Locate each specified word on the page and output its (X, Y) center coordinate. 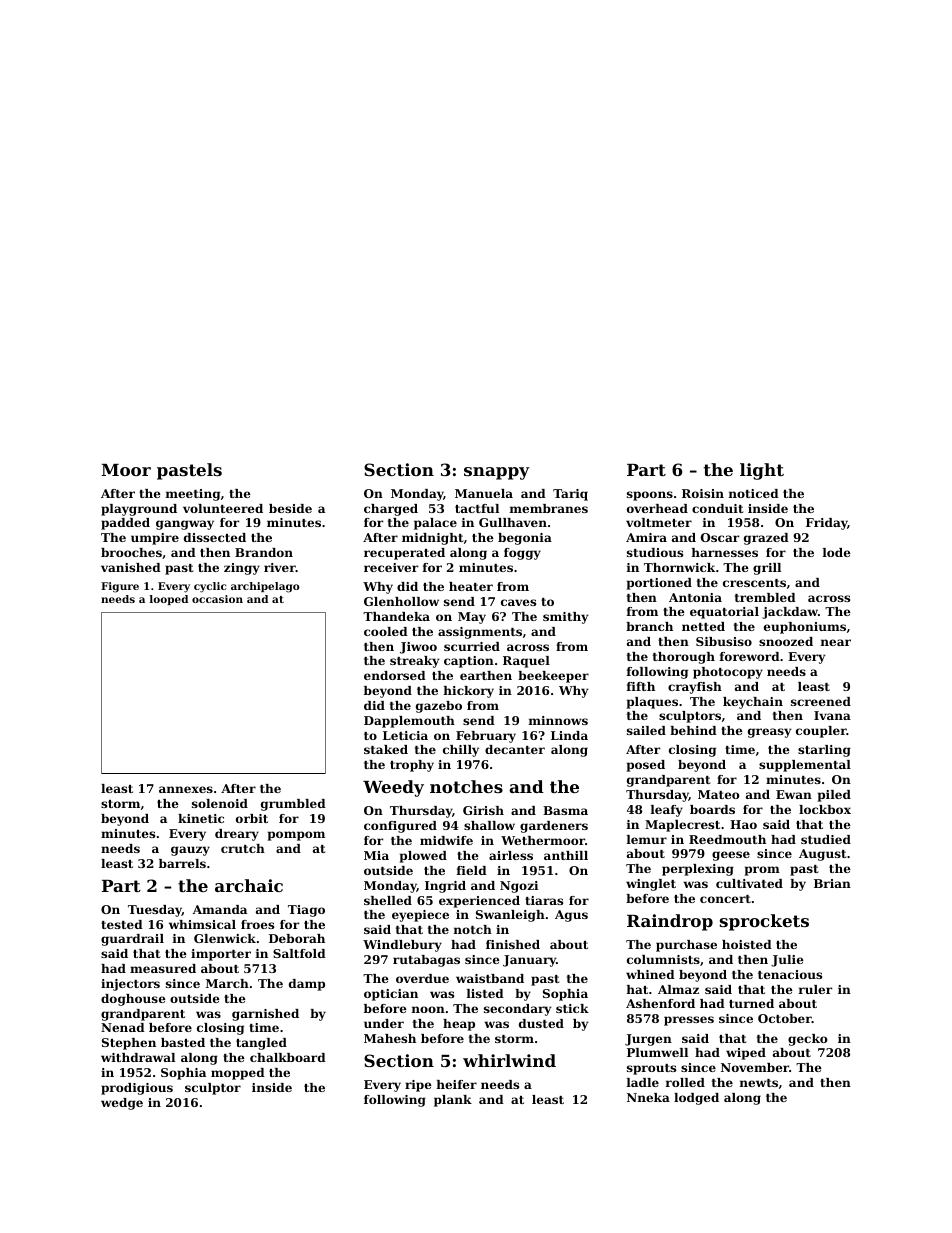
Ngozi (519, 887)
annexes (186, 789)
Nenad (123, 1027)
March (227, 983)
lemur (647, 839)
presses (689, 1021)
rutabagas (426, 961)
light (762, 471)
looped (169, 600)
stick (572, 1008)
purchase (686, 946)
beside (290, 508)
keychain (753, 703)
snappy (497, 473)
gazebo (439, 707)
